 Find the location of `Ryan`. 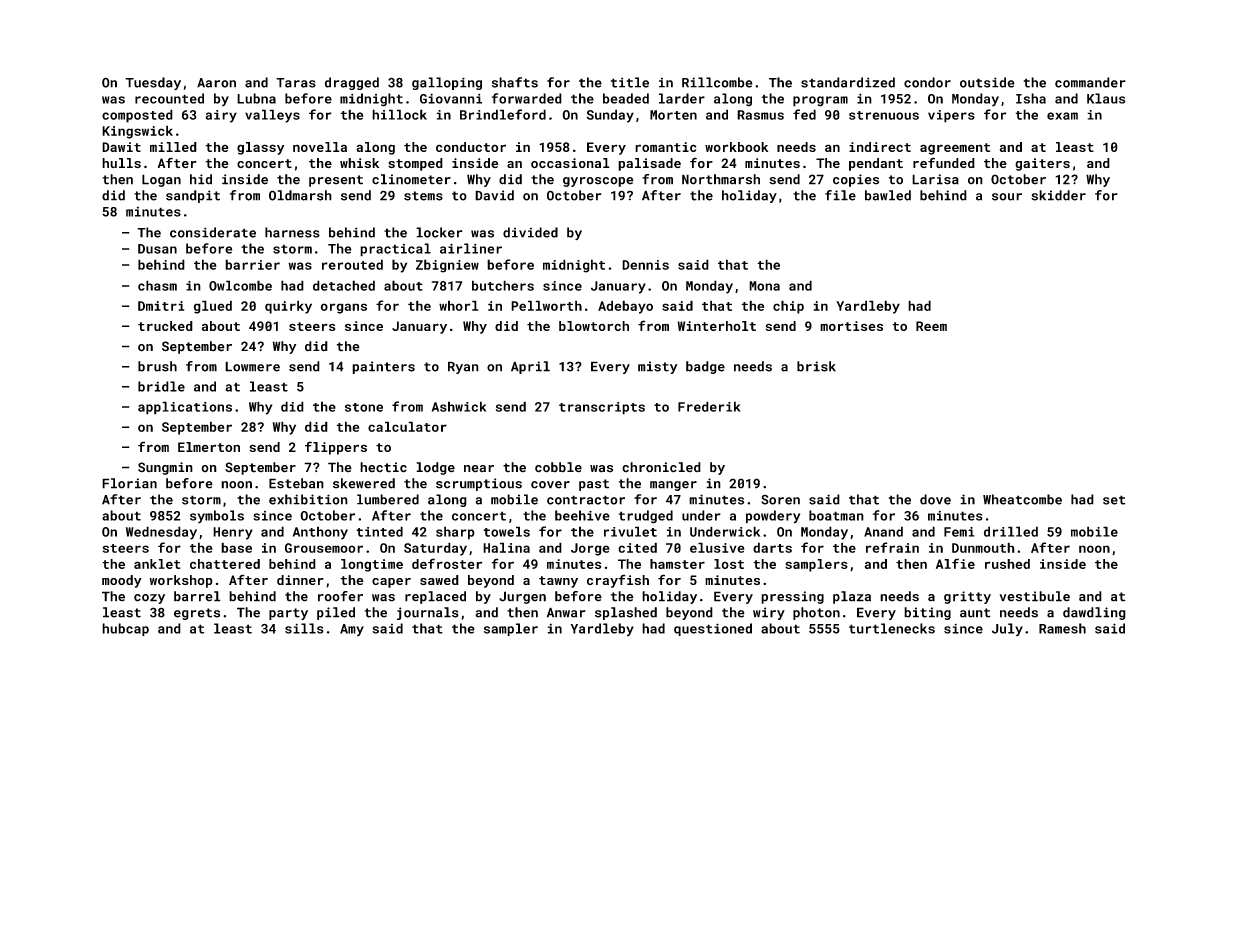

Ryan is located at coordinates (463, 367).
